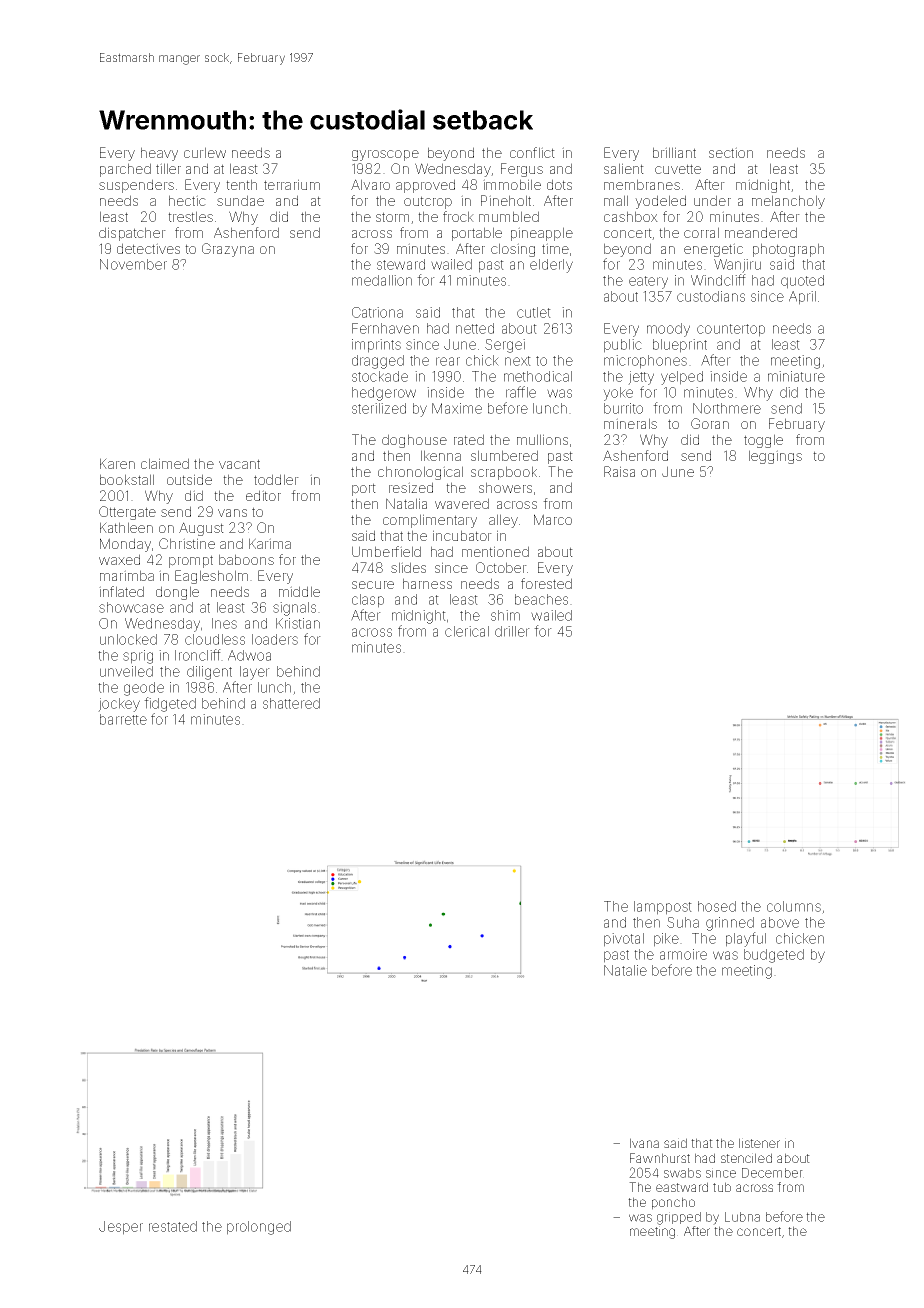 The width and height of the image is (924, 1308). Describe the element at coordinates (425, 186) in the image. I see `approved` at that location.
